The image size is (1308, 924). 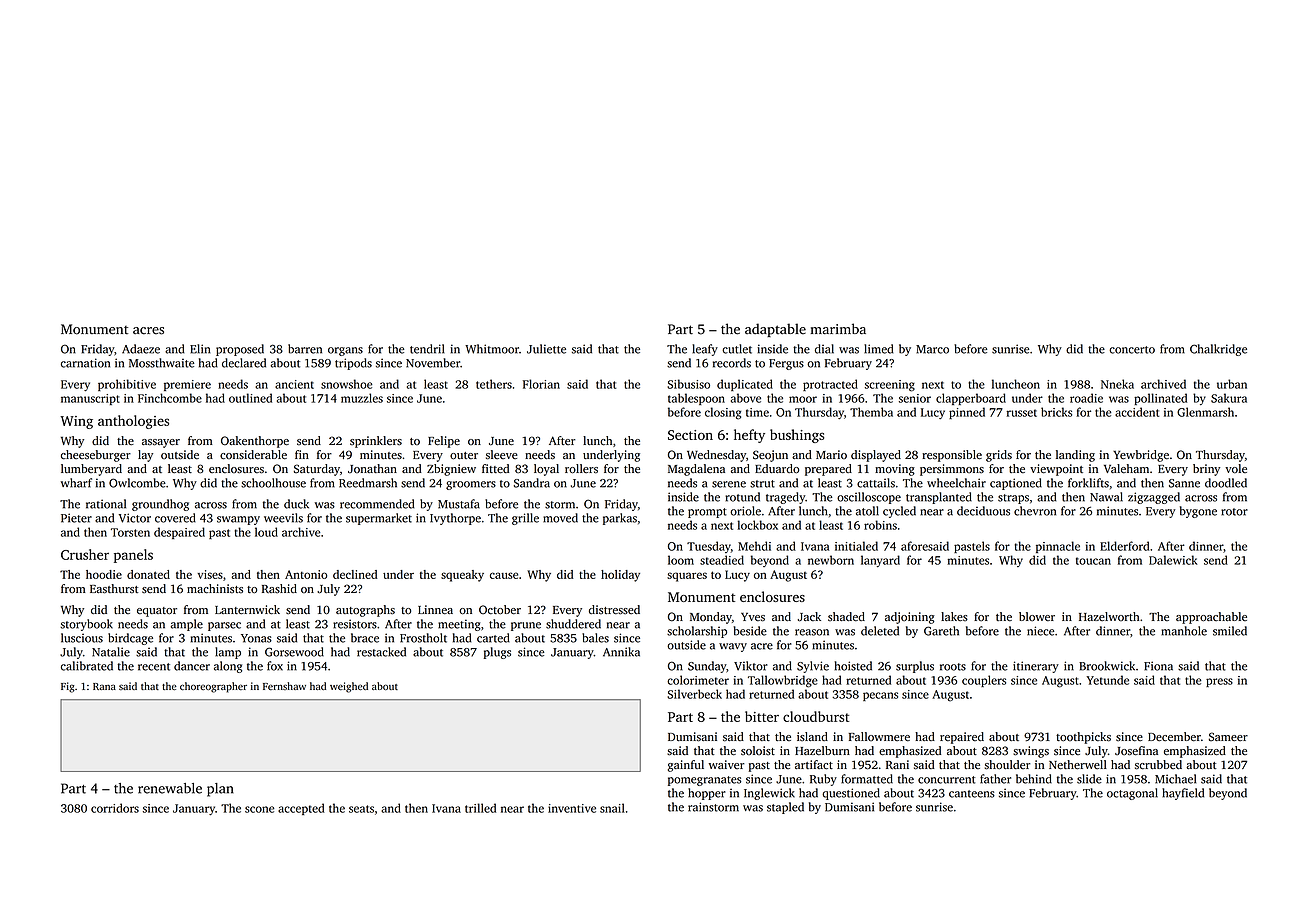 I want to click on Finchcombe, so click(x=170, y=398).
